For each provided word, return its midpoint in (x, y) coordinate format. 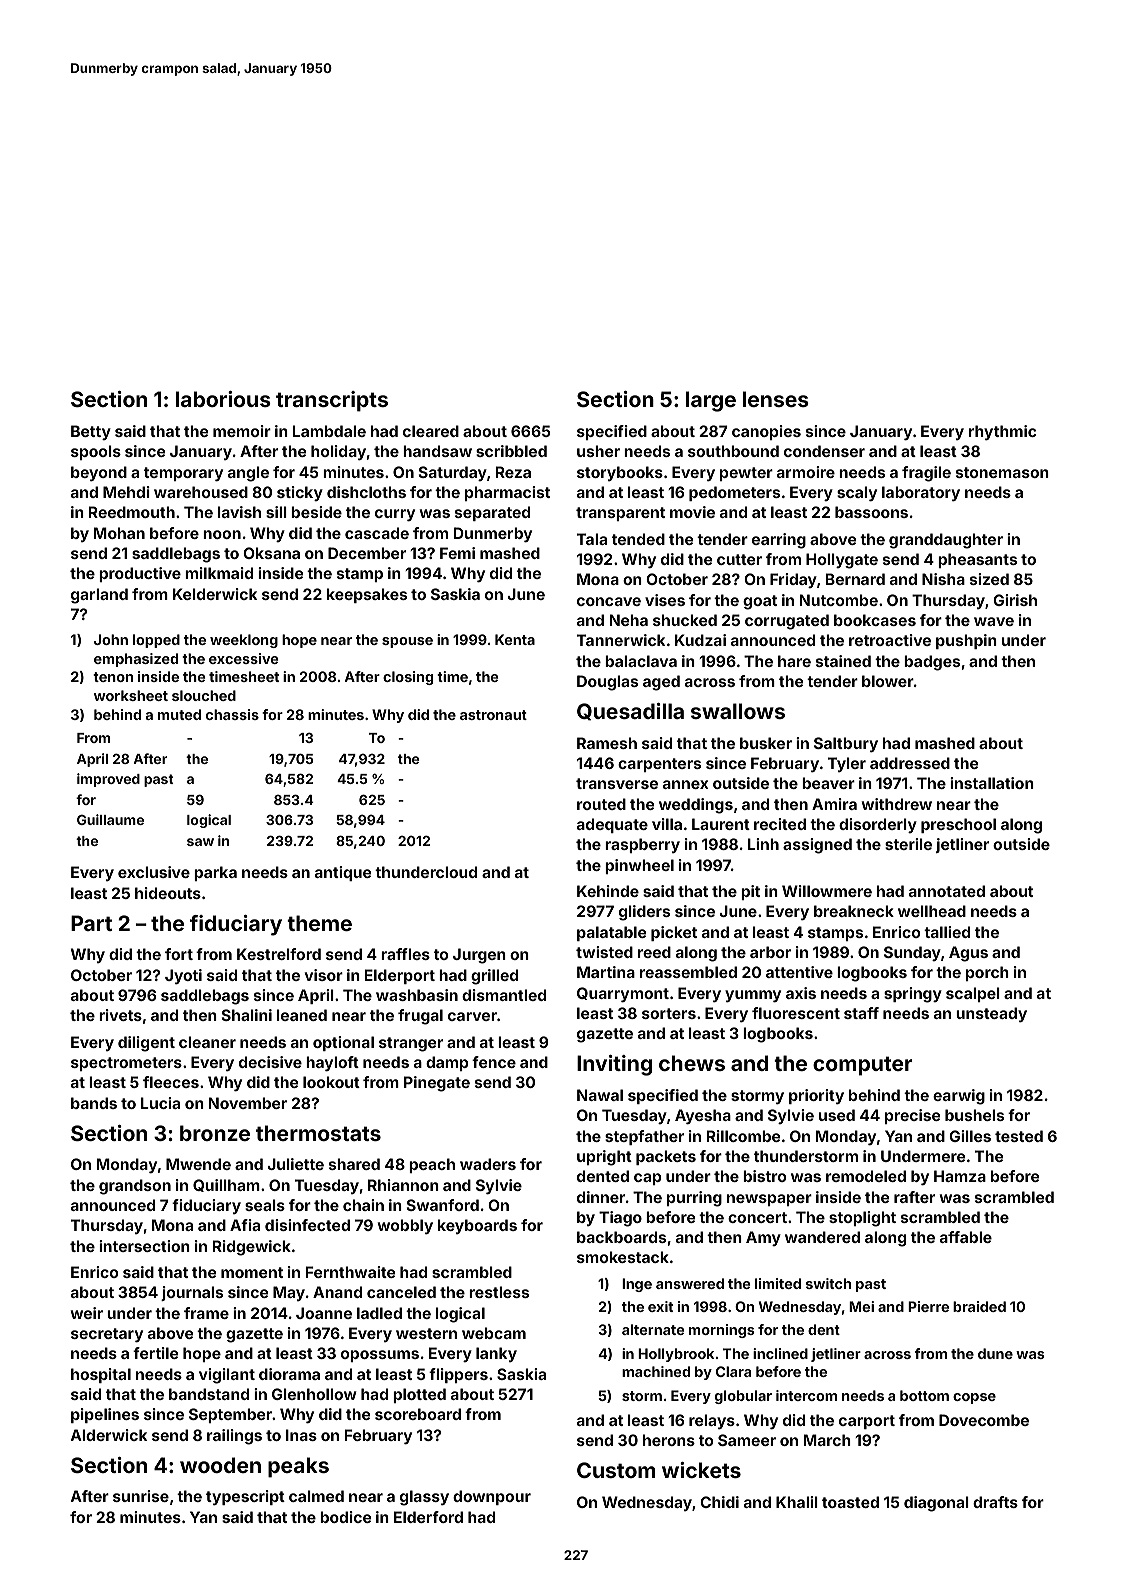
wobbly (405, 1226)
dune (995, 1353)
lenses (776, 399)
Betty (91, 432)
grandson (135, 1187)
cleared (431, 431)
